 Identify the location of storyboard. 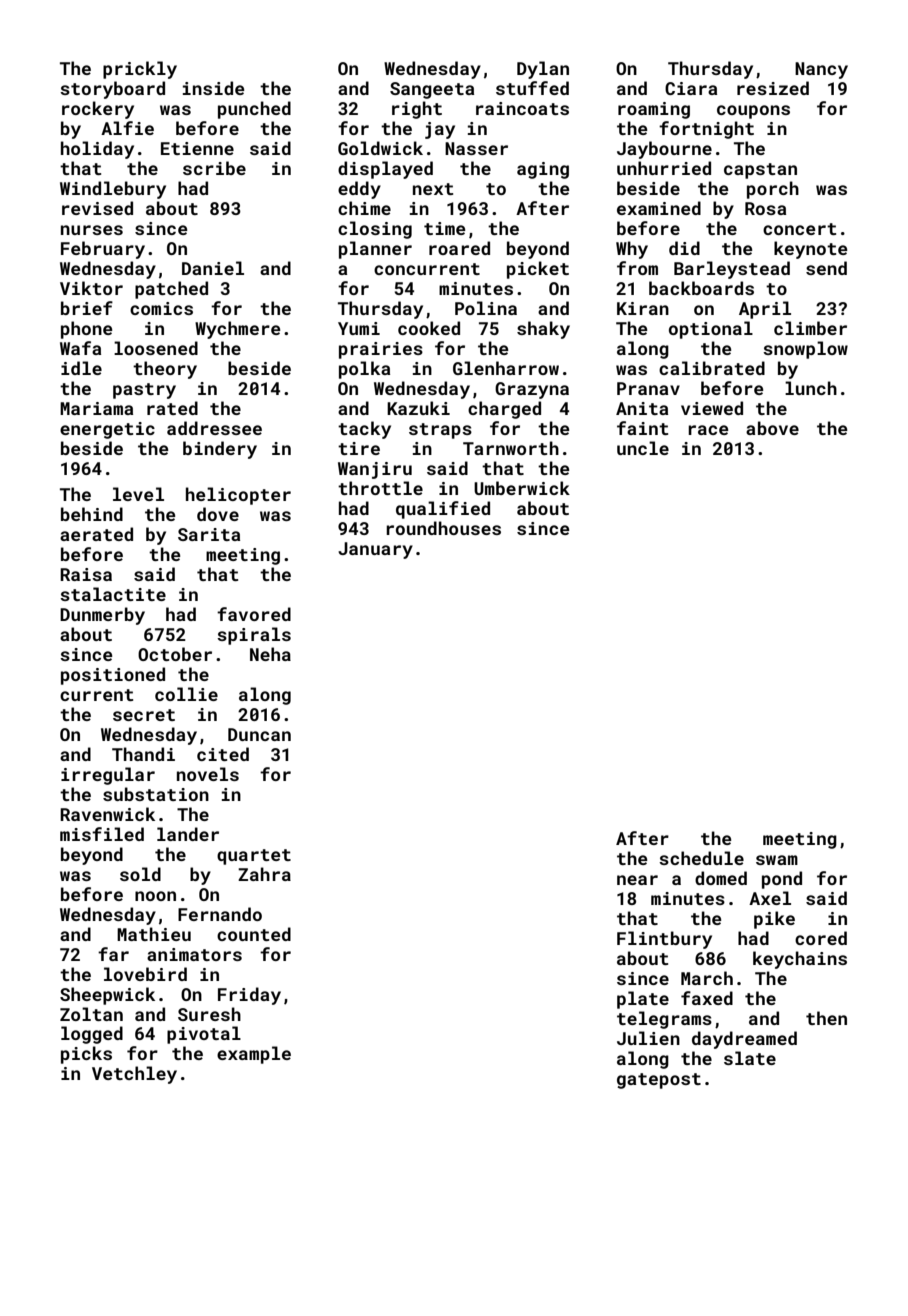
(112, 90).
